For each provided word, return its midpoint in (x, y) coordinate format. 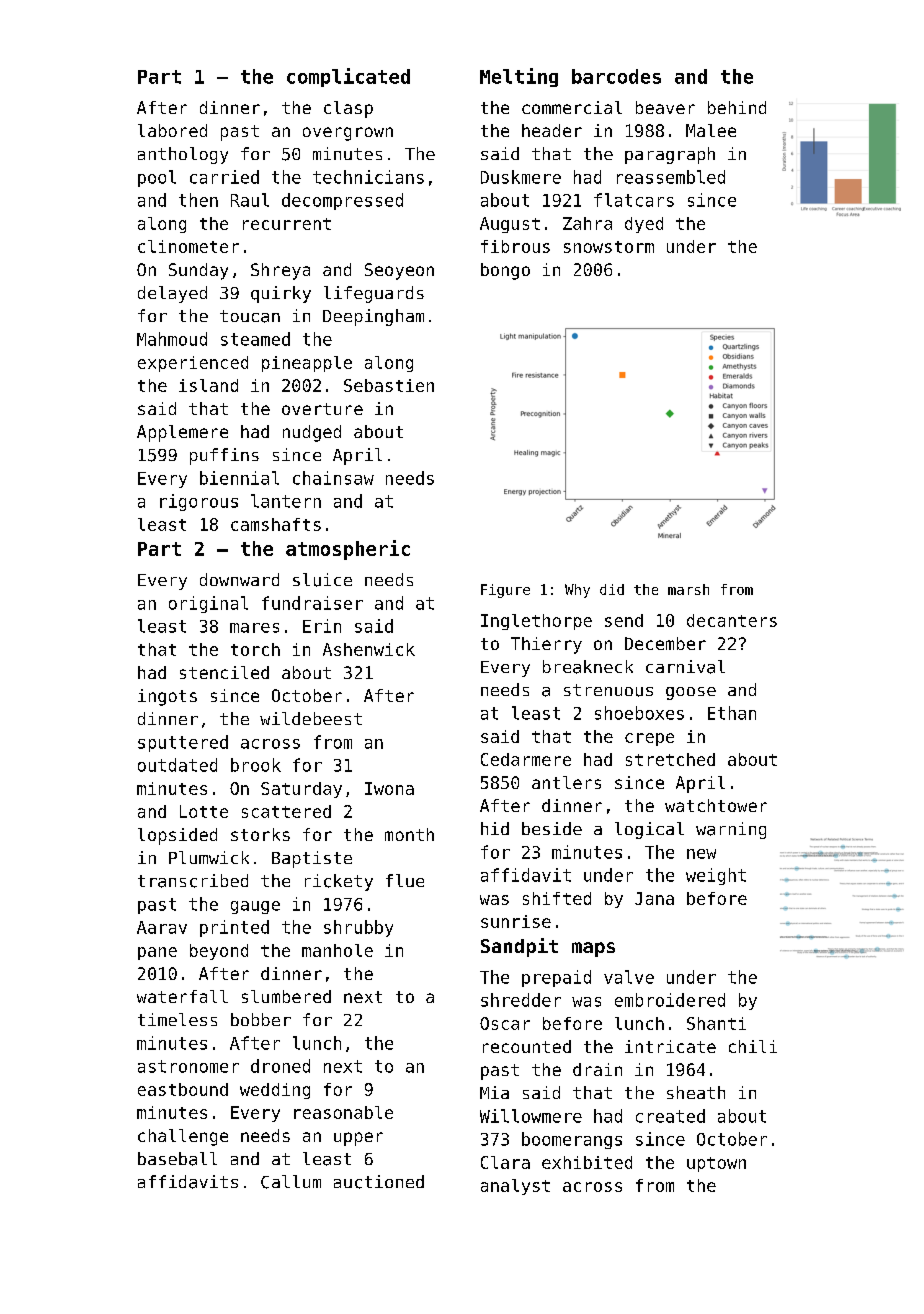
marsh (688, 589)
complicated (348, 77)
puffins (224, 456)
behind (737, 107)
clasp (348, 109)
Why (577, 591)
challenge (183, 1137)
